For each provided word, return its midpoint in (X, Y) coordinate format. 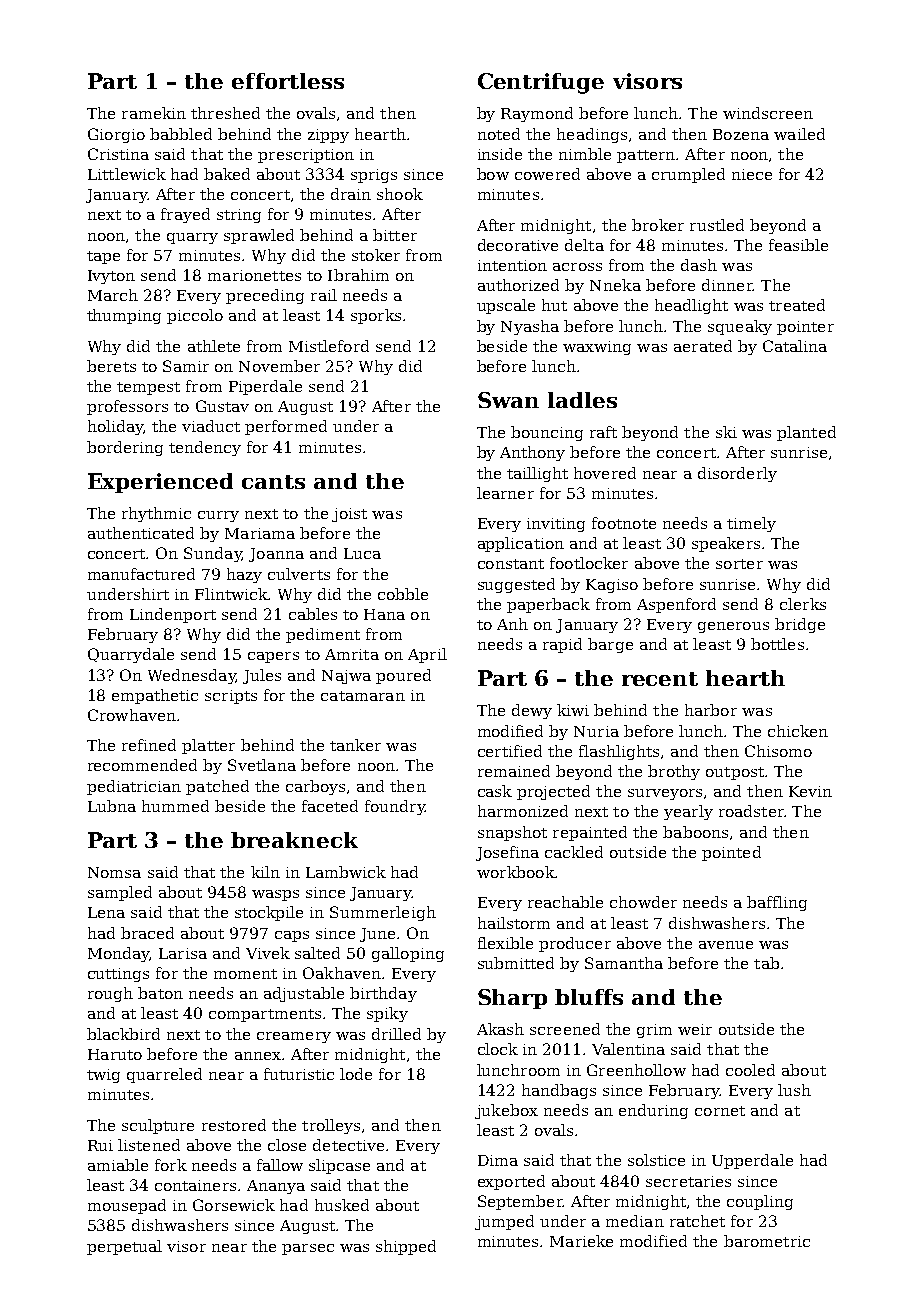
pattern (646, 156)
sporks (376, 316)
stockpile (269, 913)
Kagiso (612, 586)
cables (313, 614)
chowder (643, 902)
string (239, 216)
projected (553, 792)
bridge (800, 625)
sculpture (158, 1126)
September (520, 1202)
